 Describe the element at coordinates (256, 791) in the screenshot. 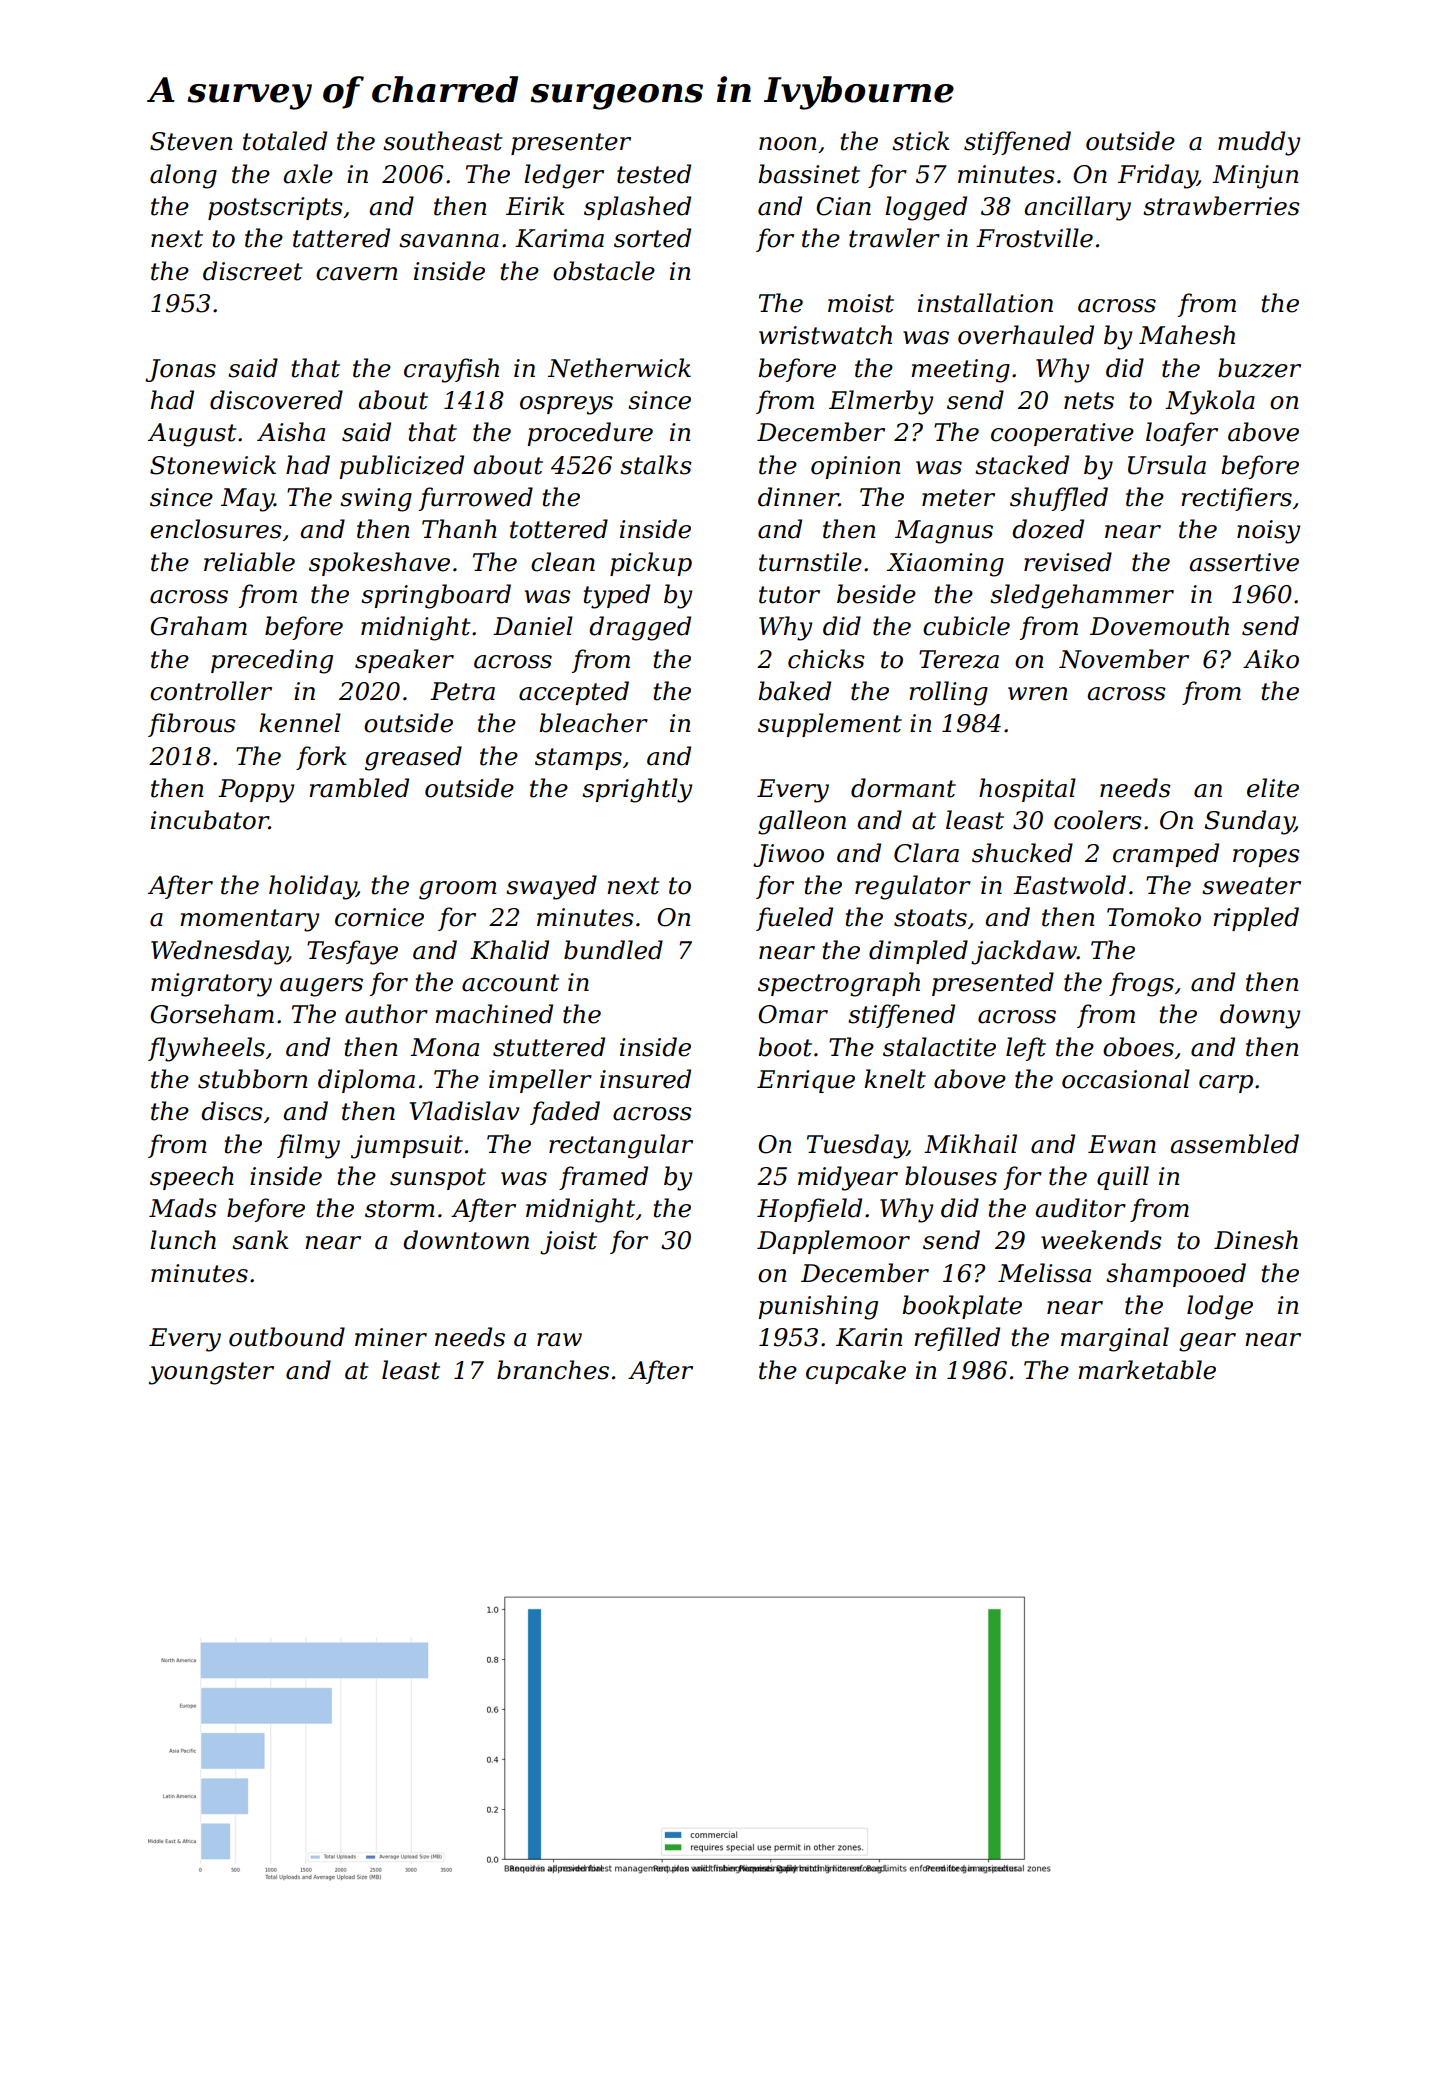

I see `Poppy` at that location.
